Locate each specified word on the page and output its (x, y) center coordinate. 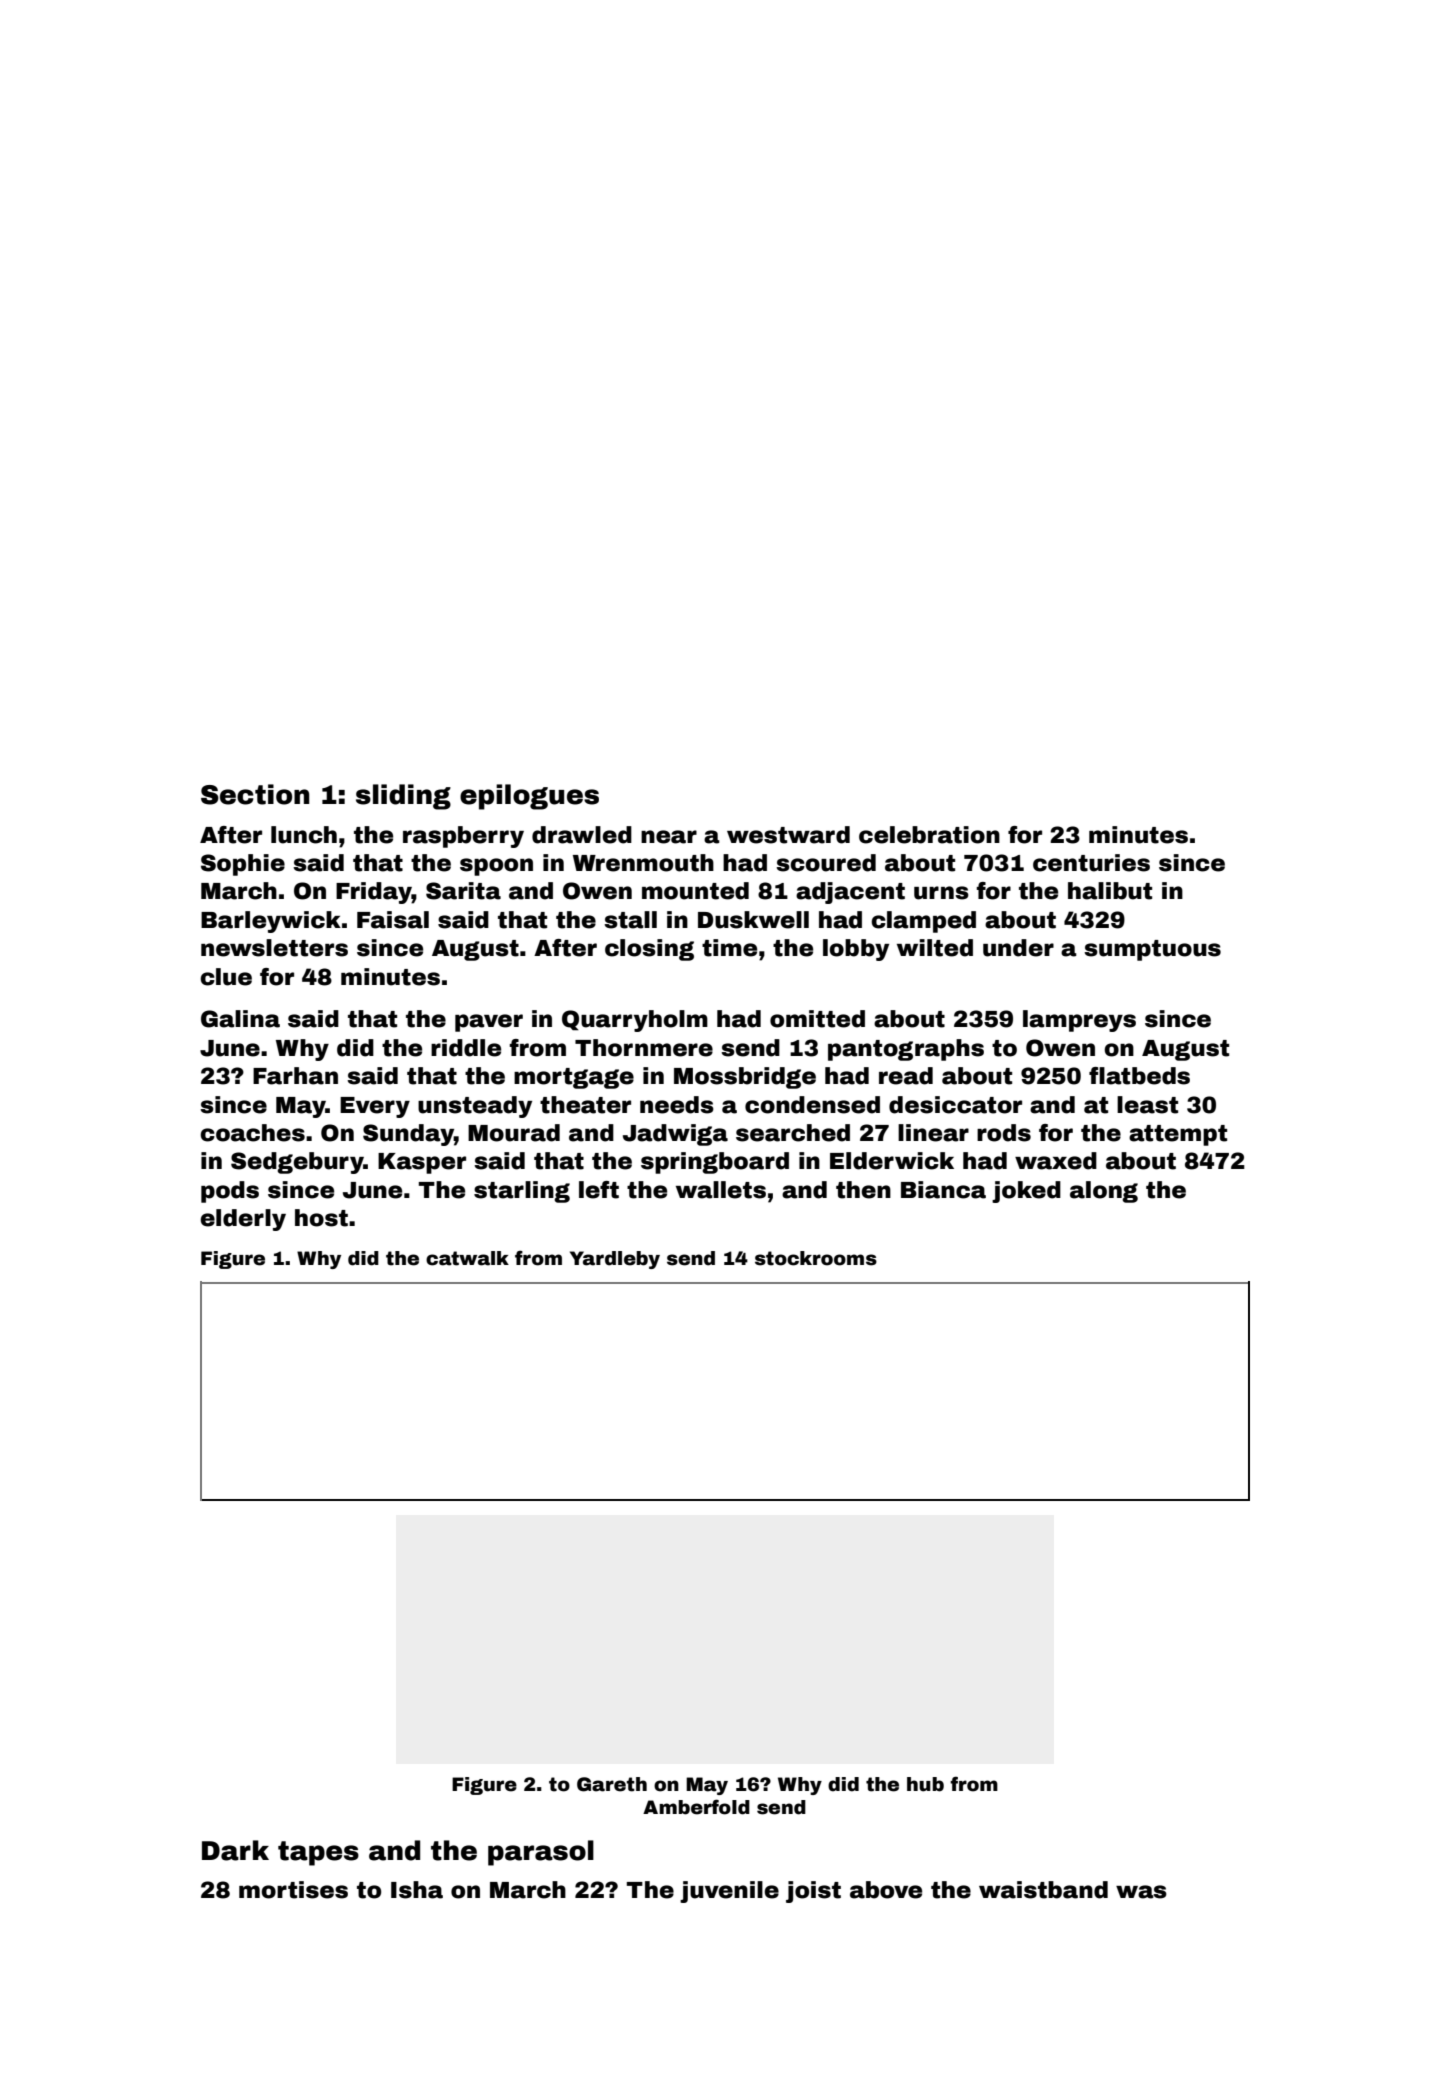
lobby (856, 950)
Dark (235, 1850)
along (1104, 1192)
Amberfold (696, 1807)
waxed (1056, 1161)
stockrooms (816, 1258)
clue (226, 977)
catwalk (467, 1258)
